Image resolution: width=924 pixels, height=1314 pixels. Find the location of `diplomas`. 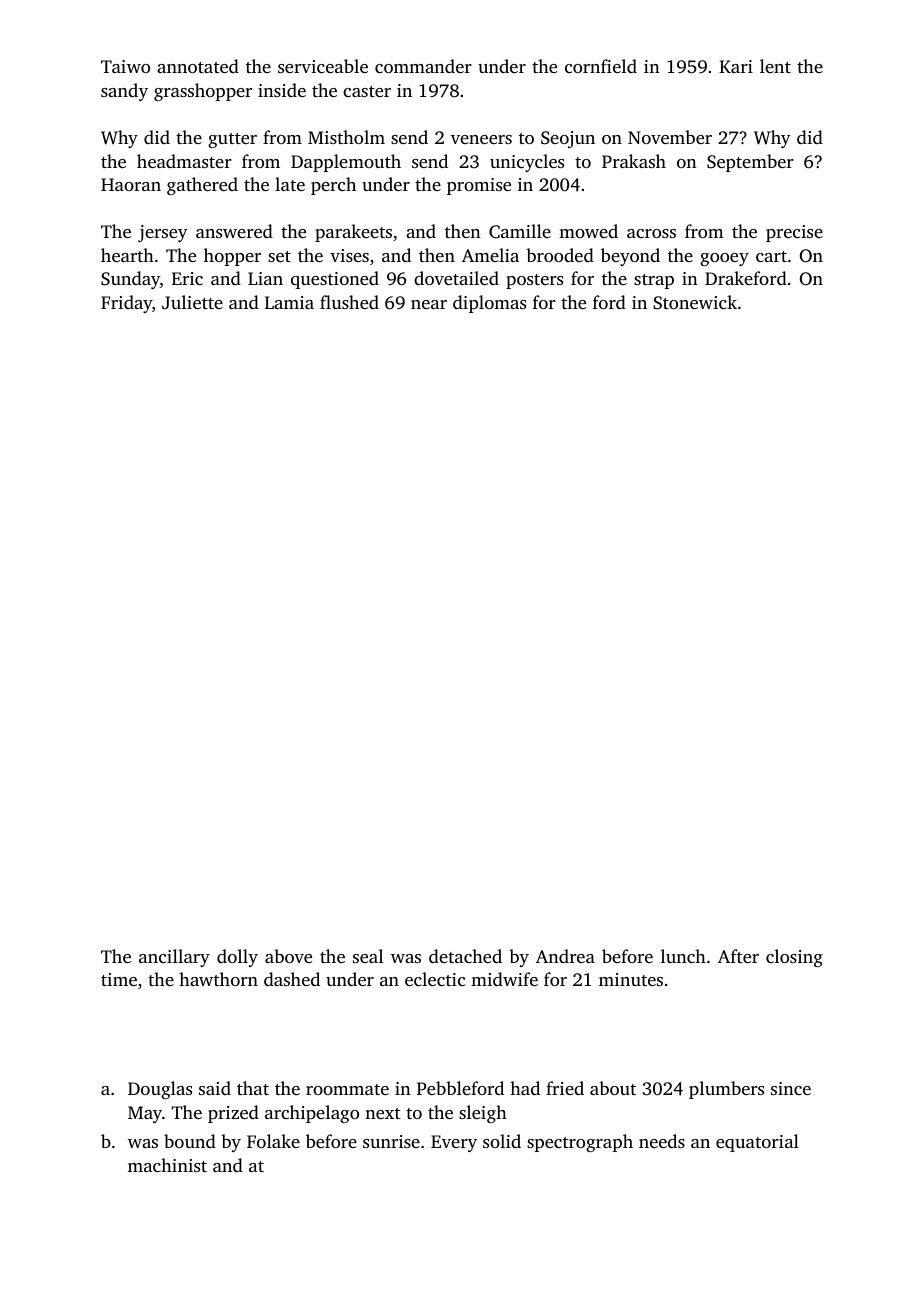

diplomas is located at coordinates (489, 304).
